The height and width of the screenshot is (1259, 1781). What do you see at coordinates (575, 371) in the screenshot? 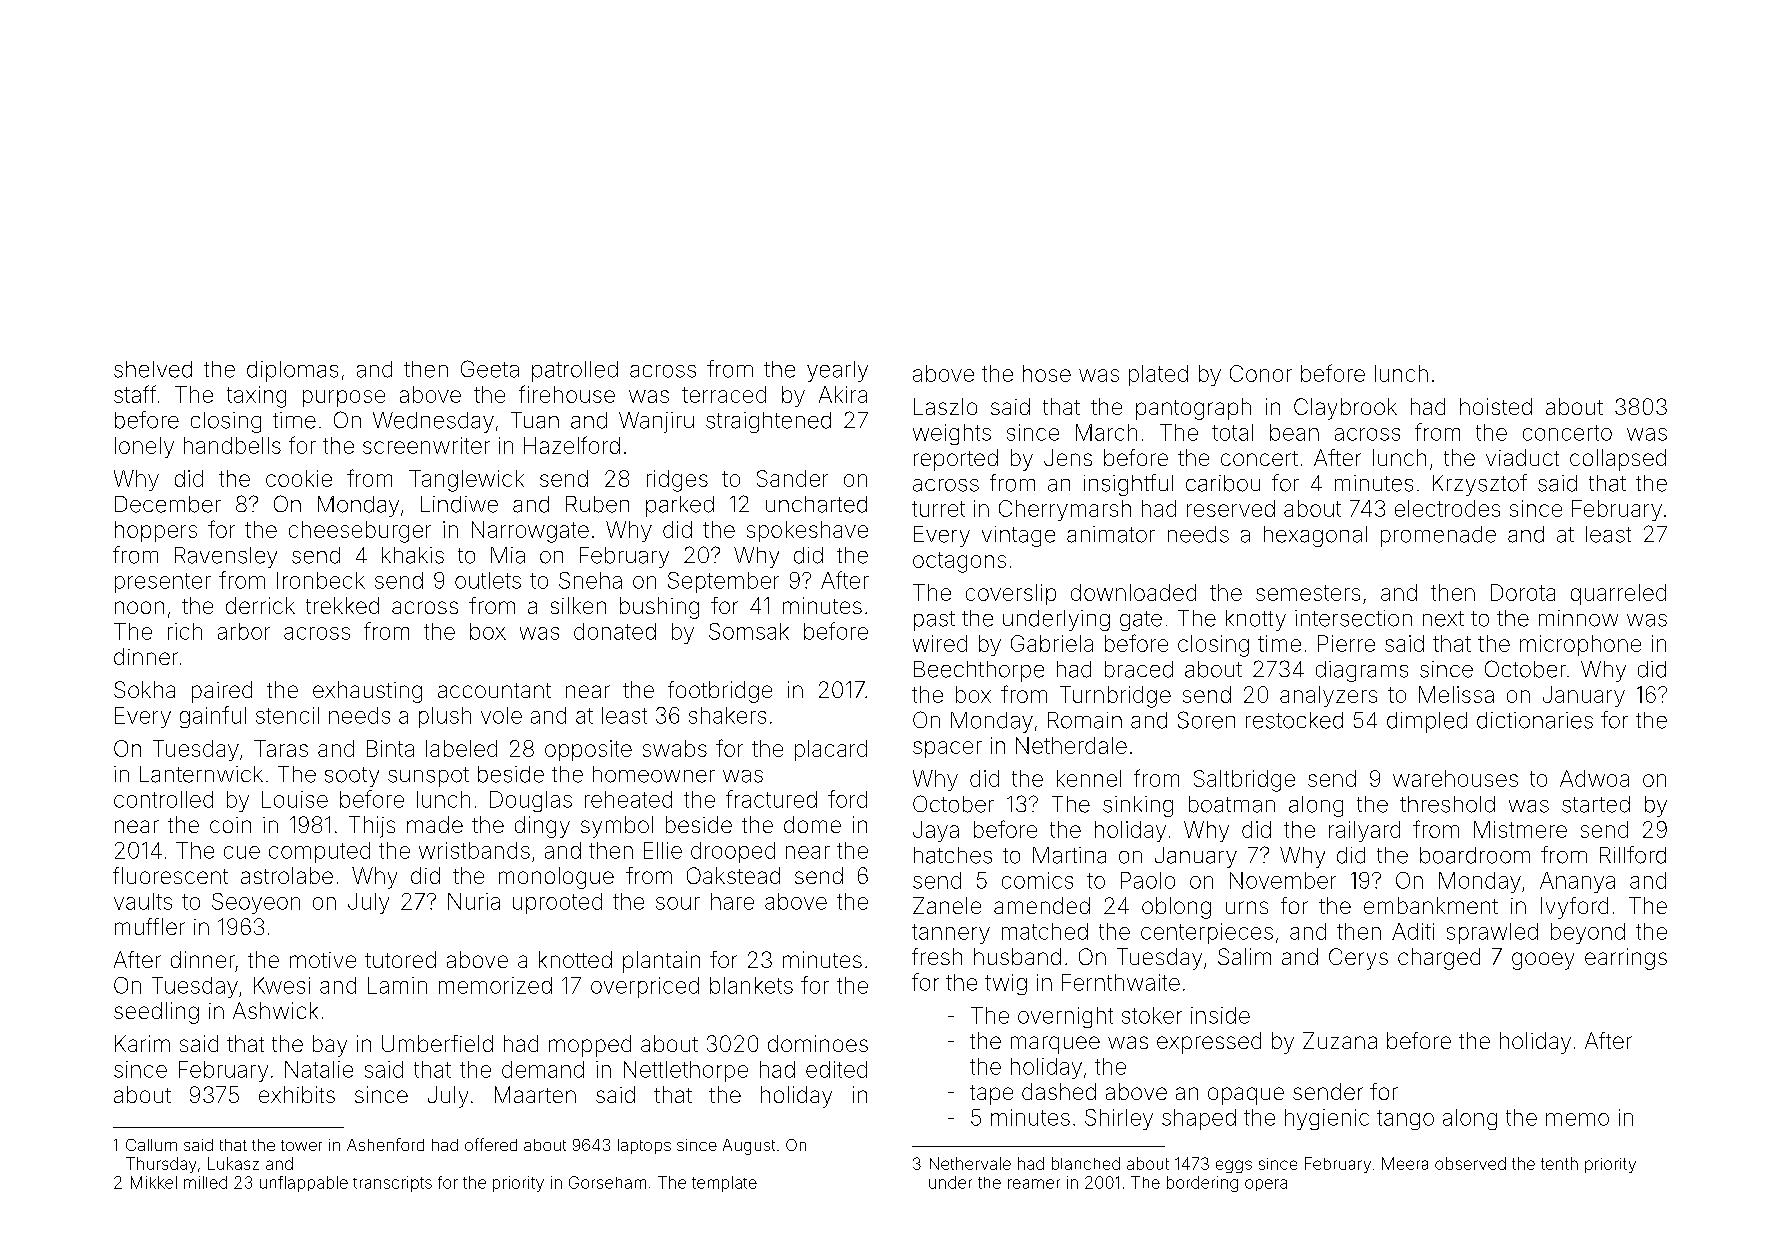
I see `patrolled` at bounding box center [575, 371].
